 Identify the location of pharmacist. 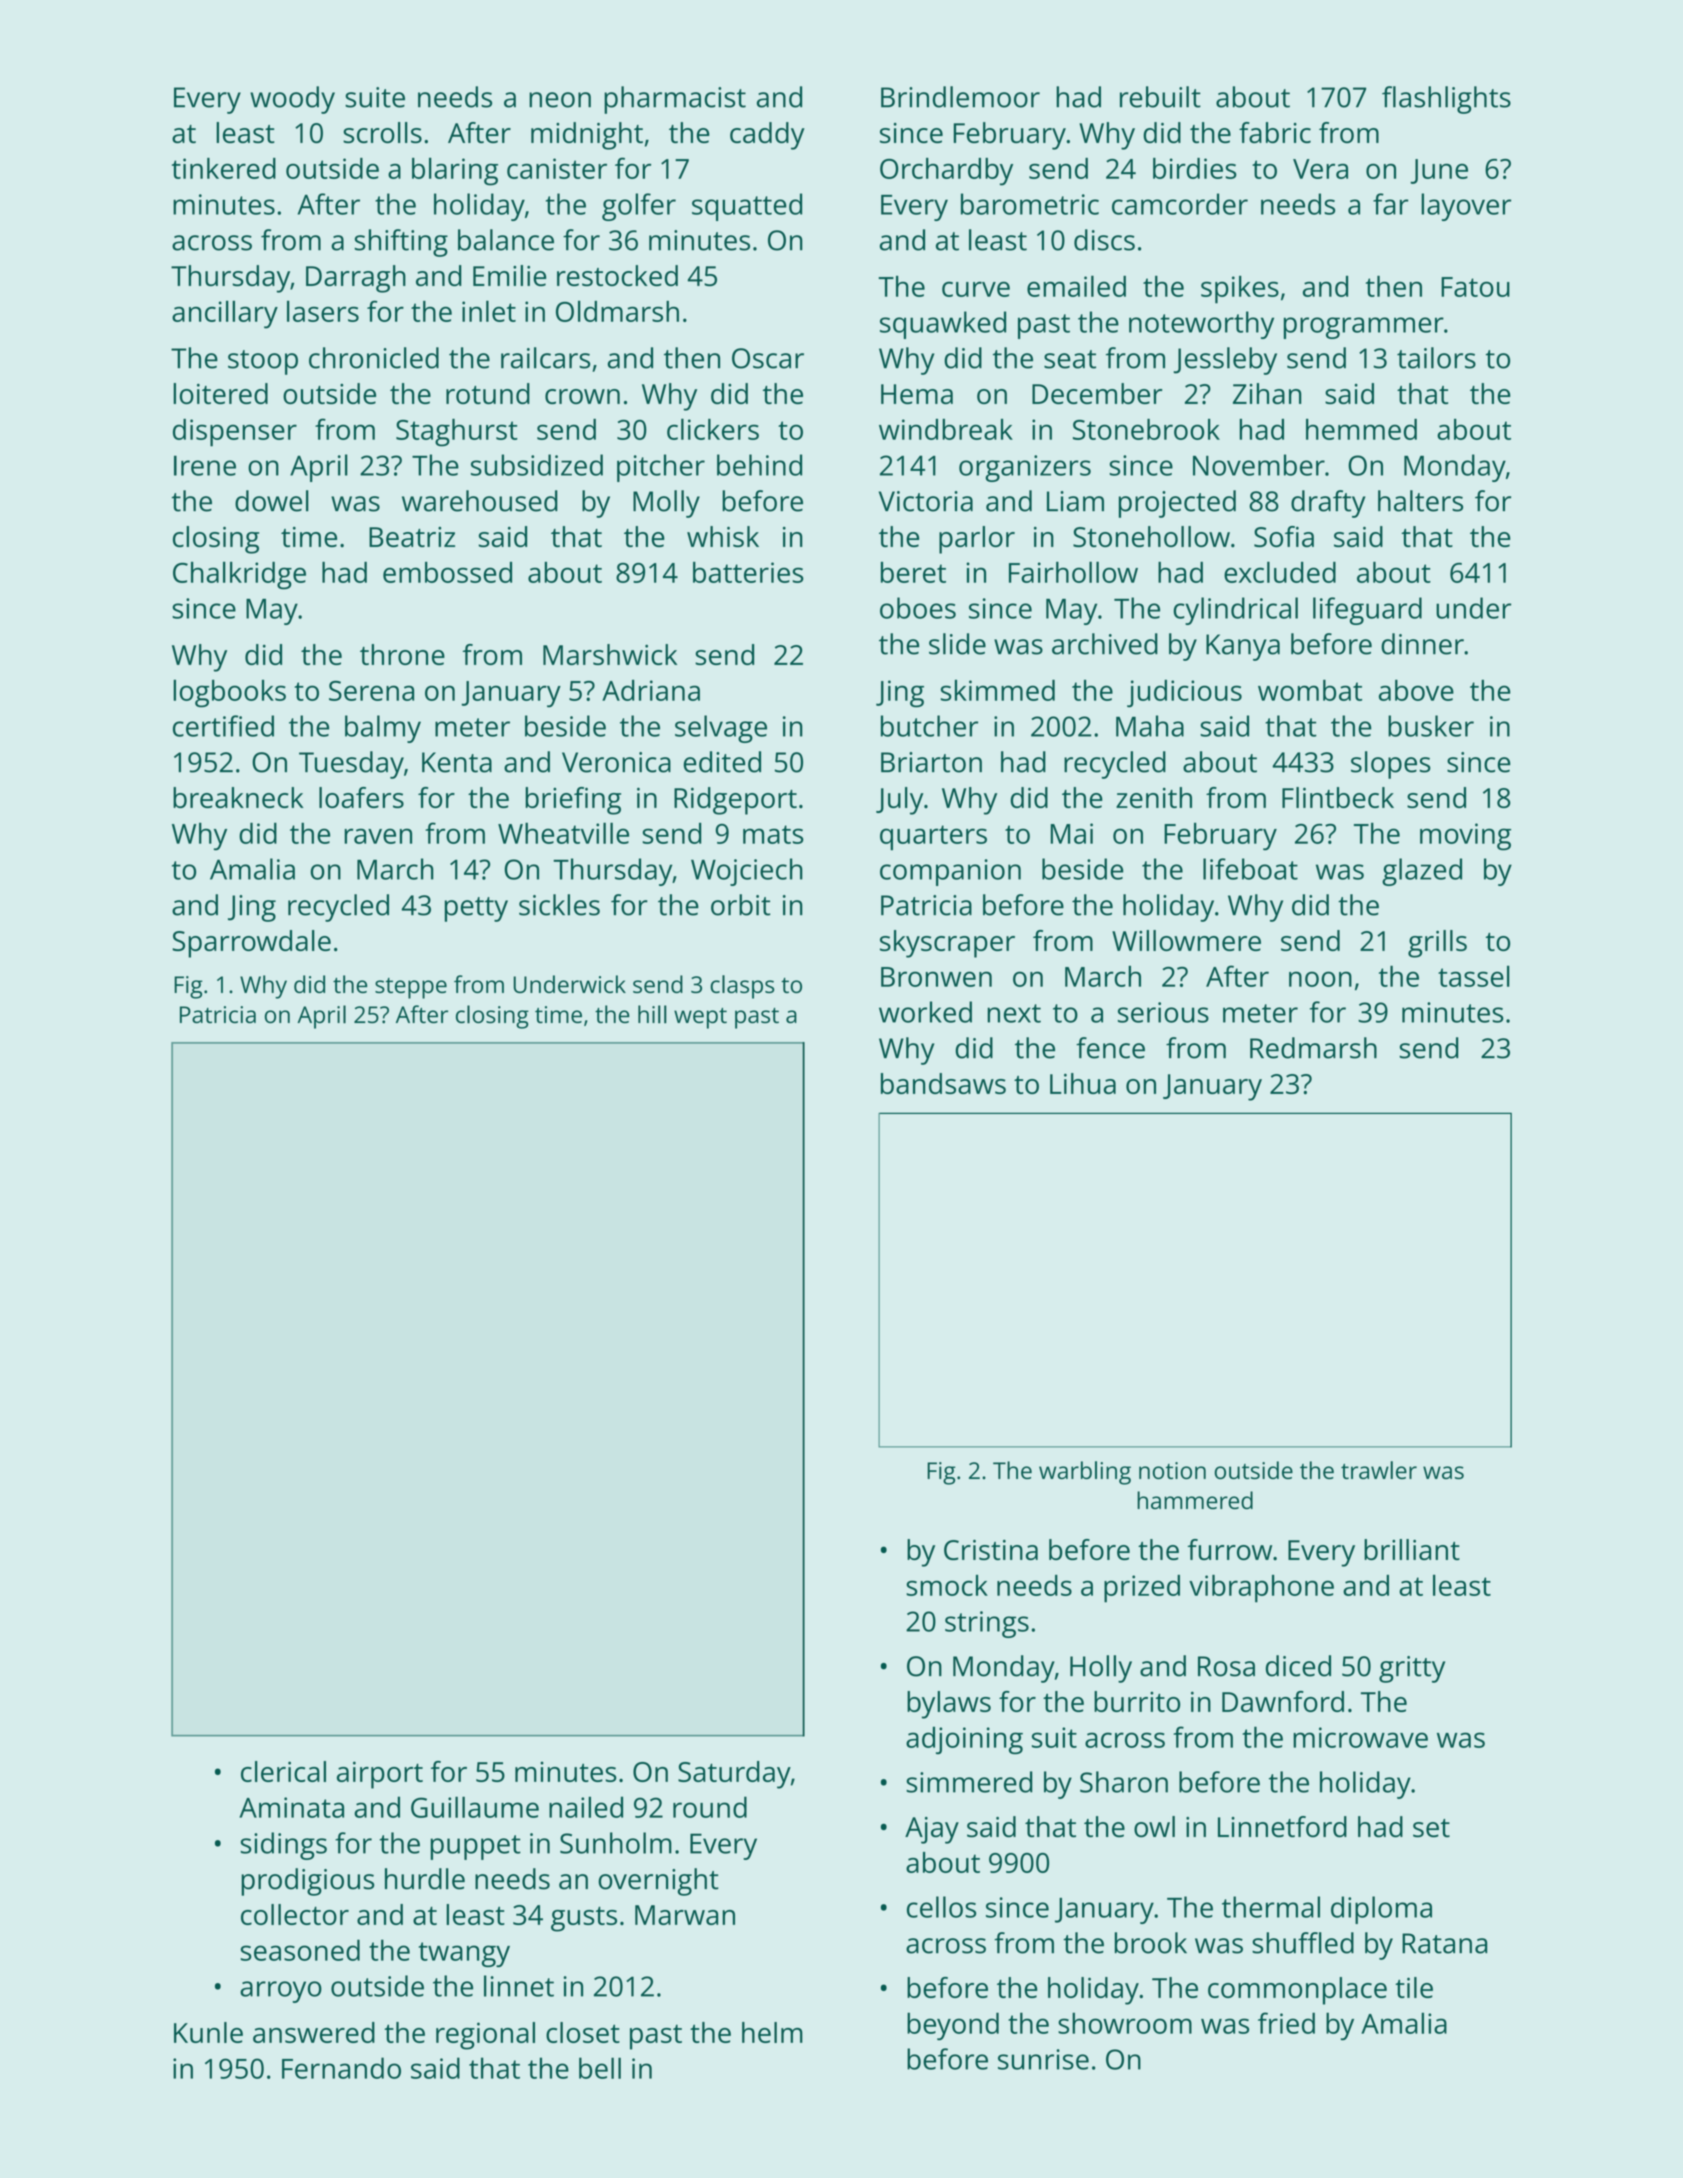
(675, 100).
